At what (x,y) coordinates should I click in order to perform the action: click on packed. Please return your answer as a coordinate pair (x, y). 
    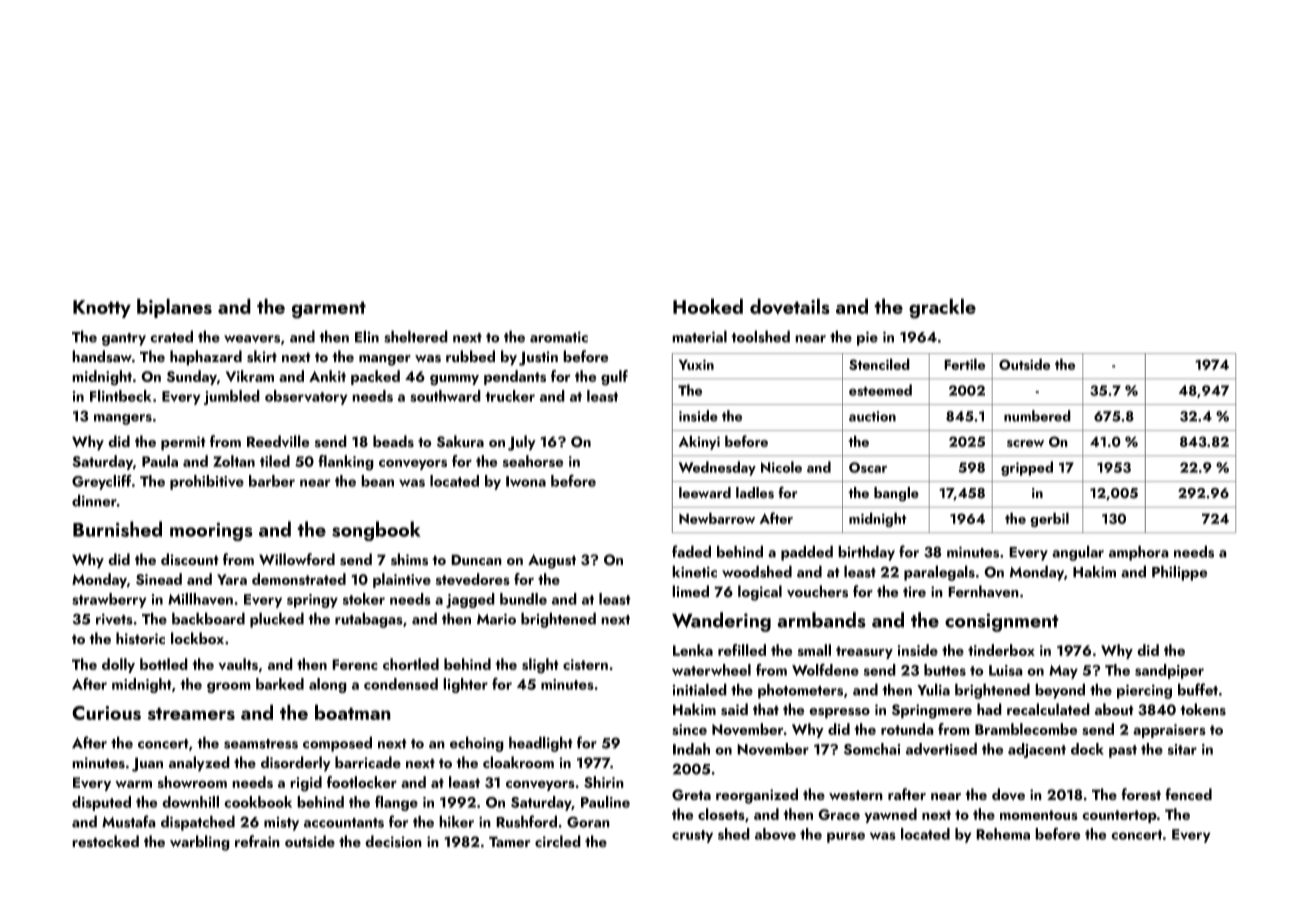
    Looking at the image, I should click on (375, 377).
